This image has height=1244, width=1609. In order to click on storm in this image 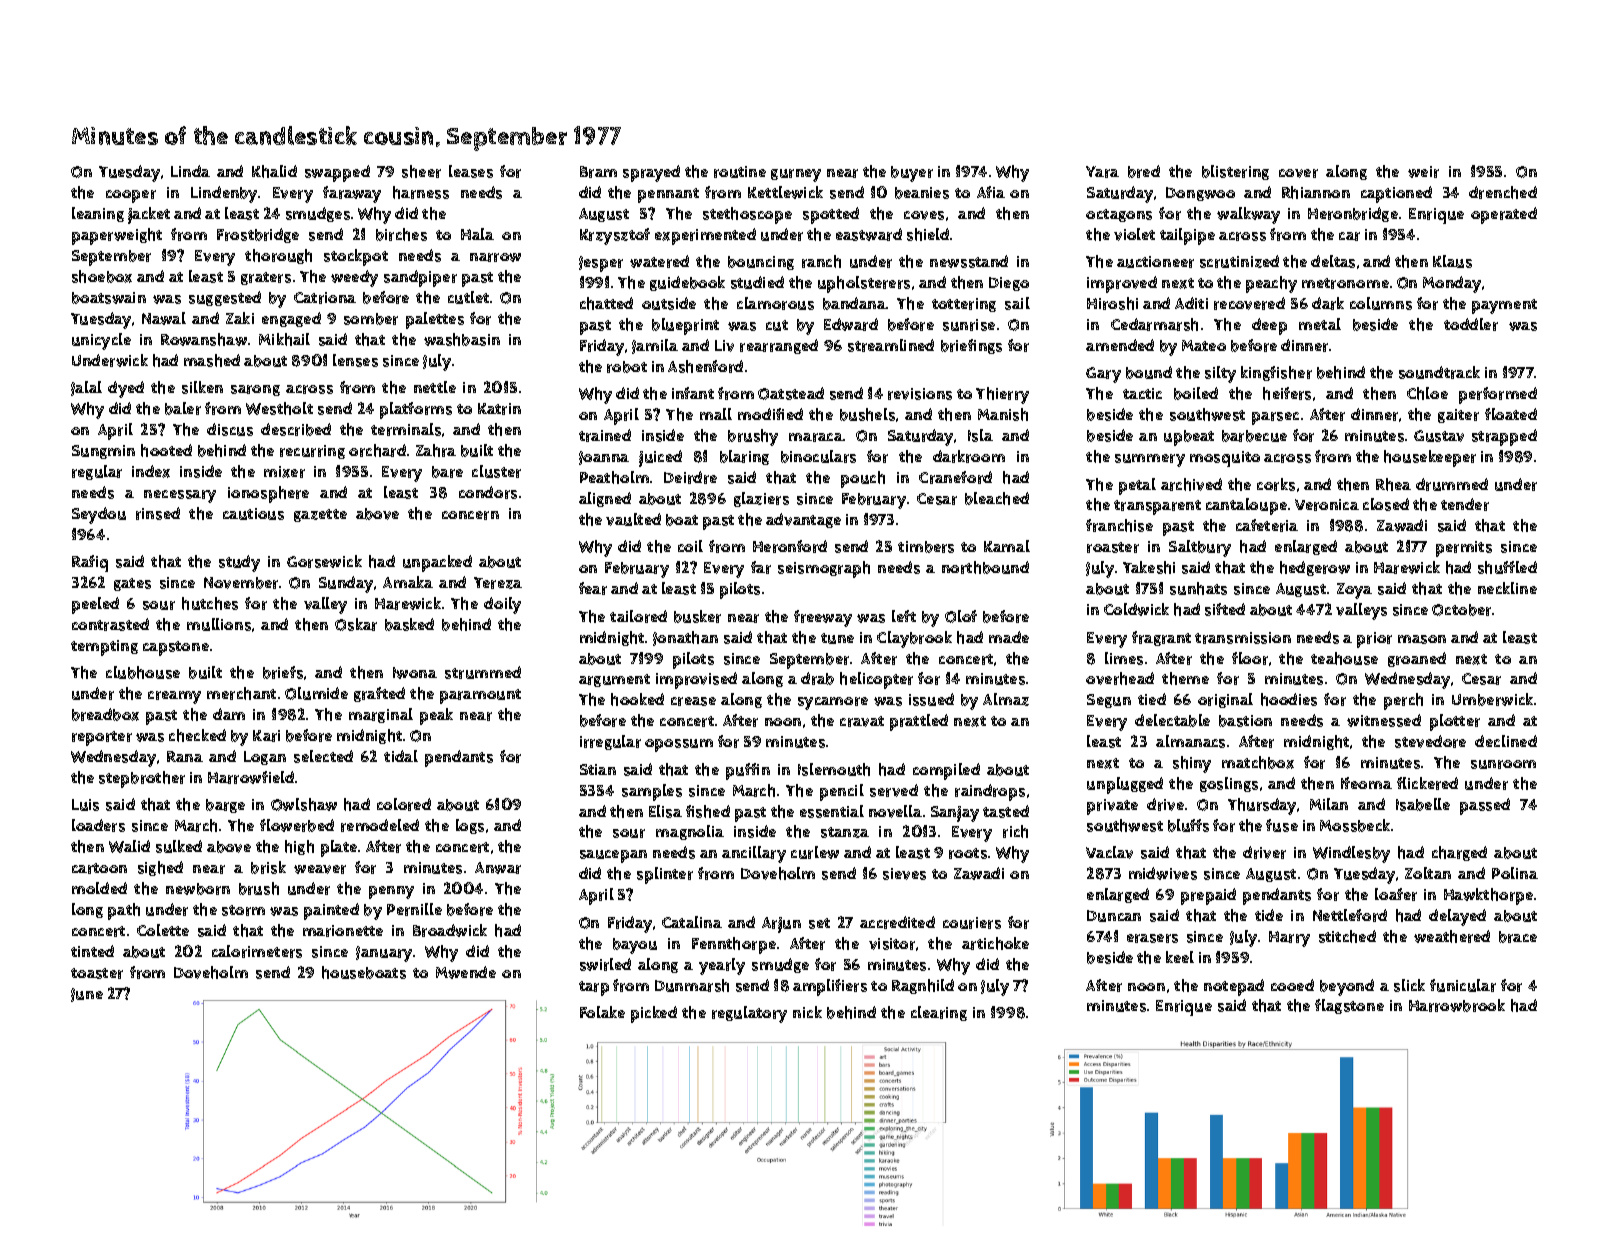, I will do `click(243, 910)`.
